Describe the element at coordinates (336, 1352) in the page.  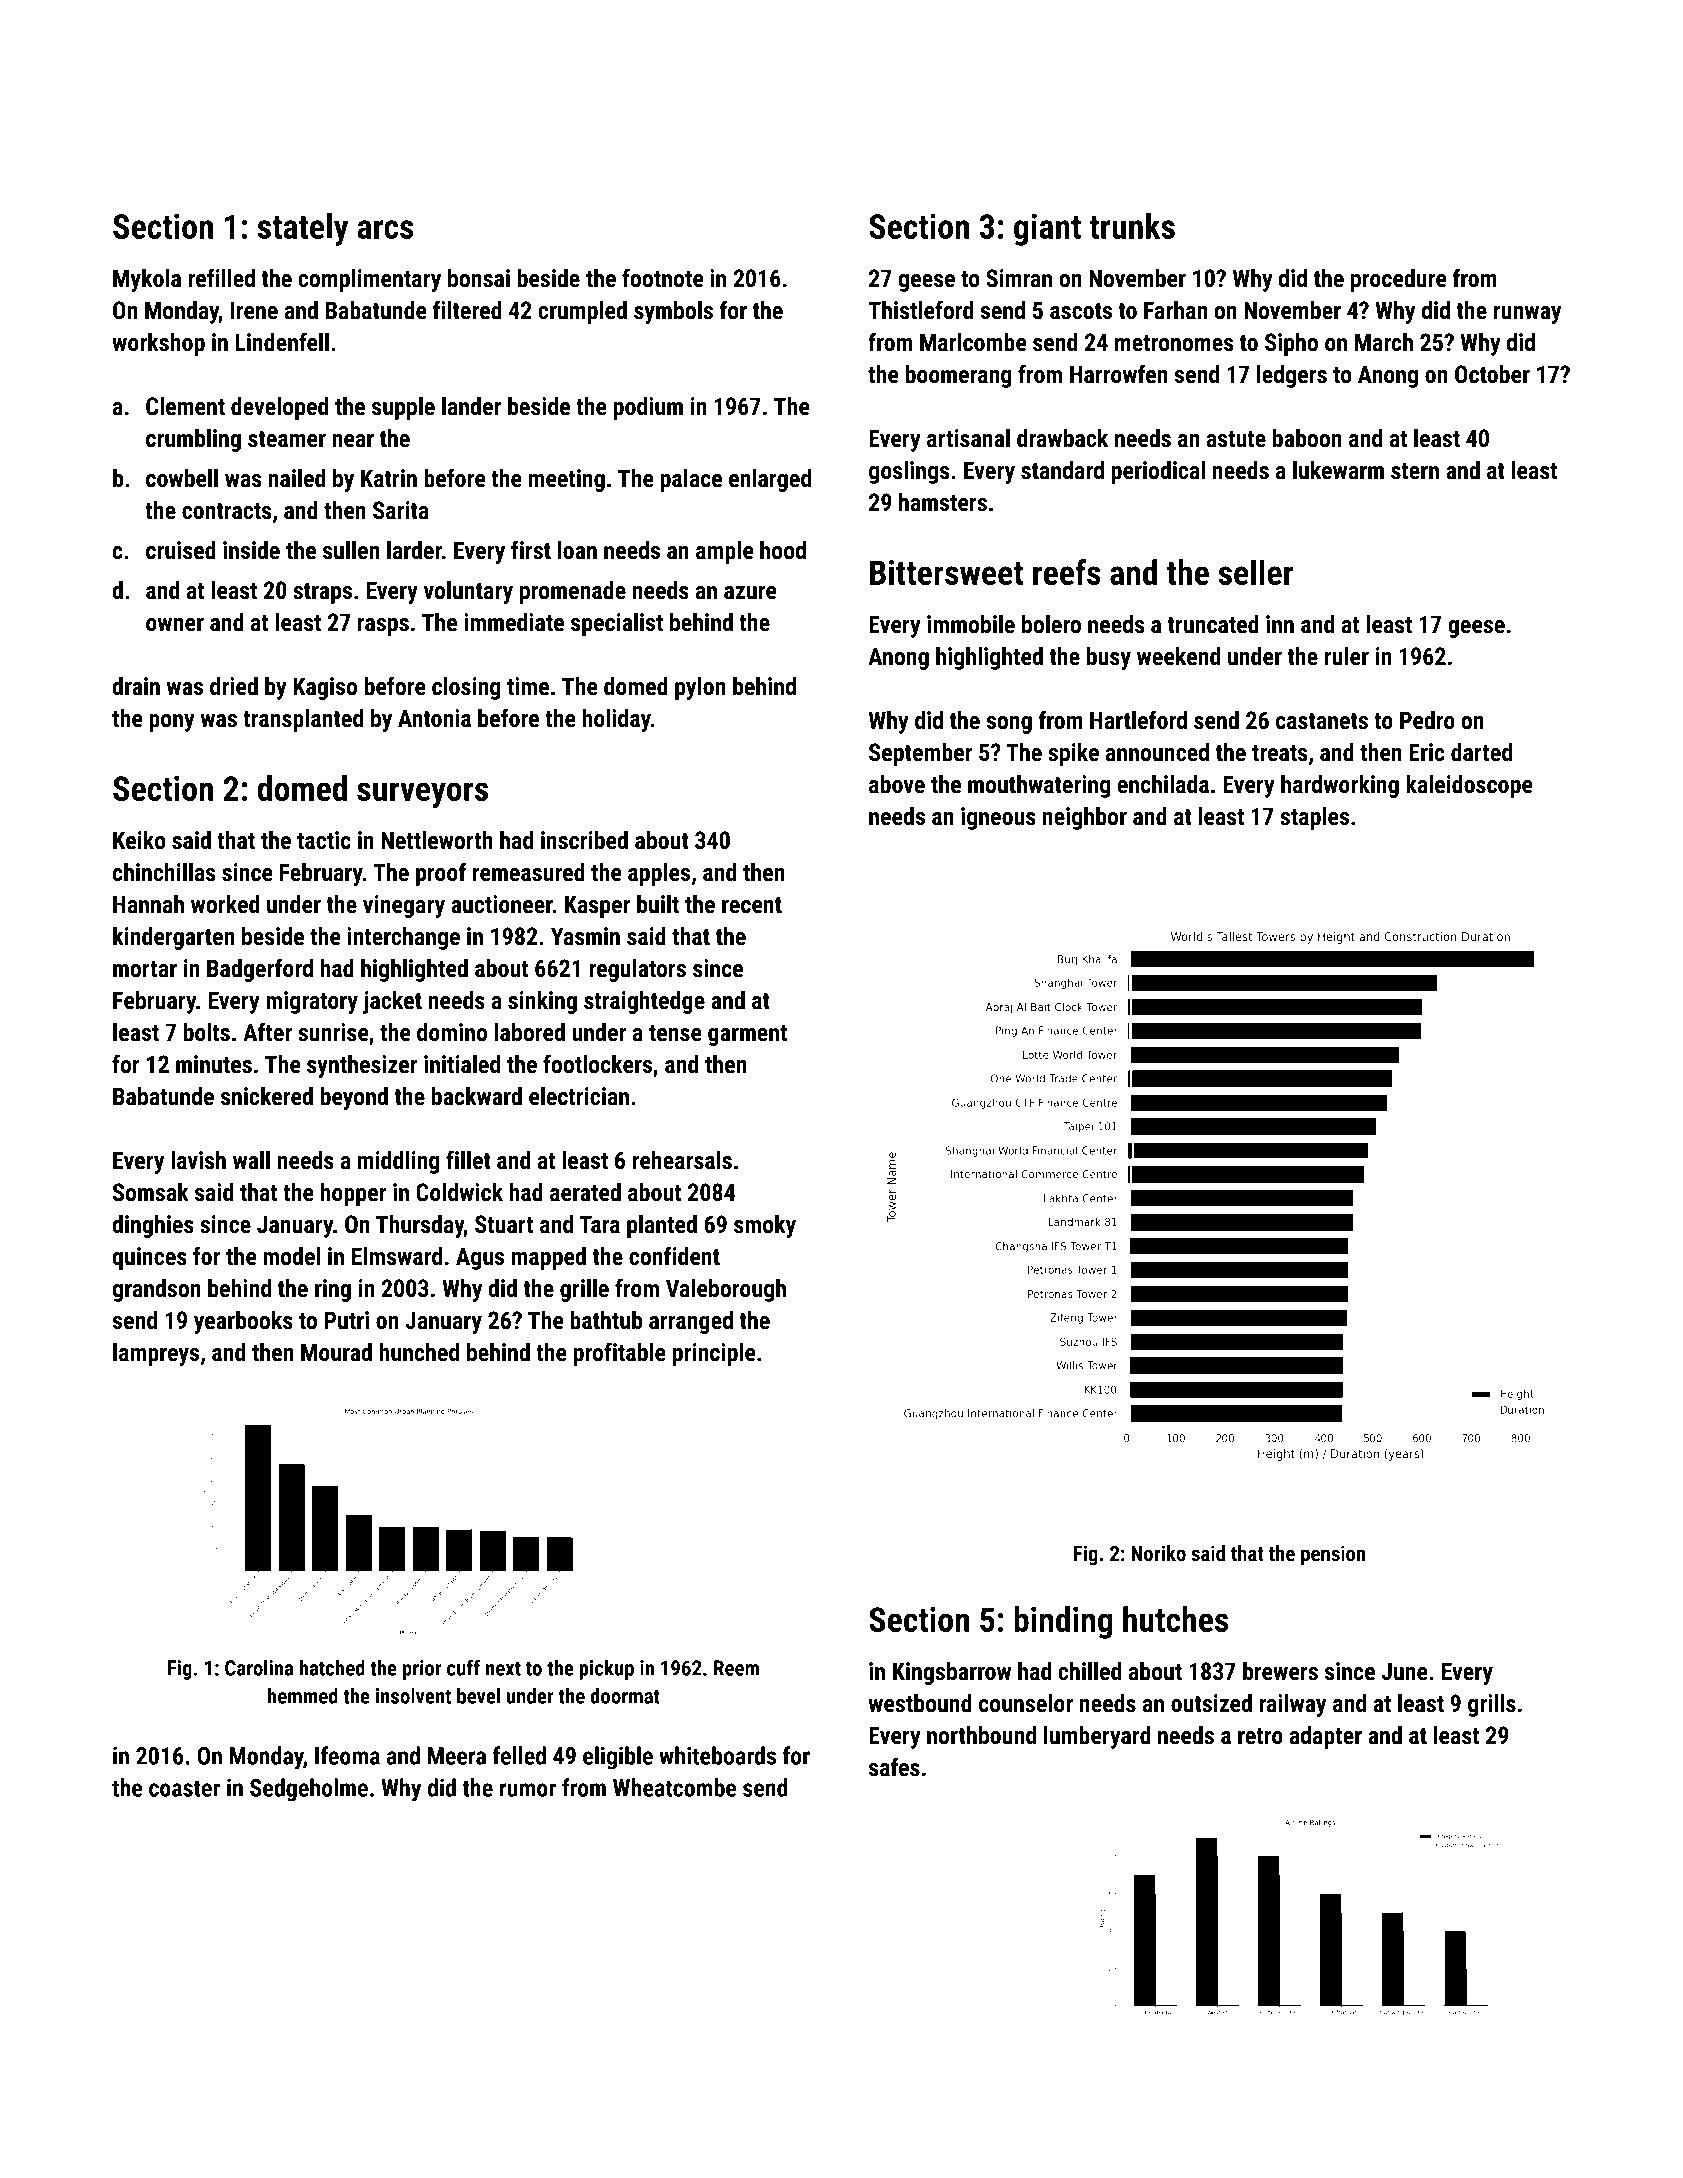
I see `Mourad` at that location.
